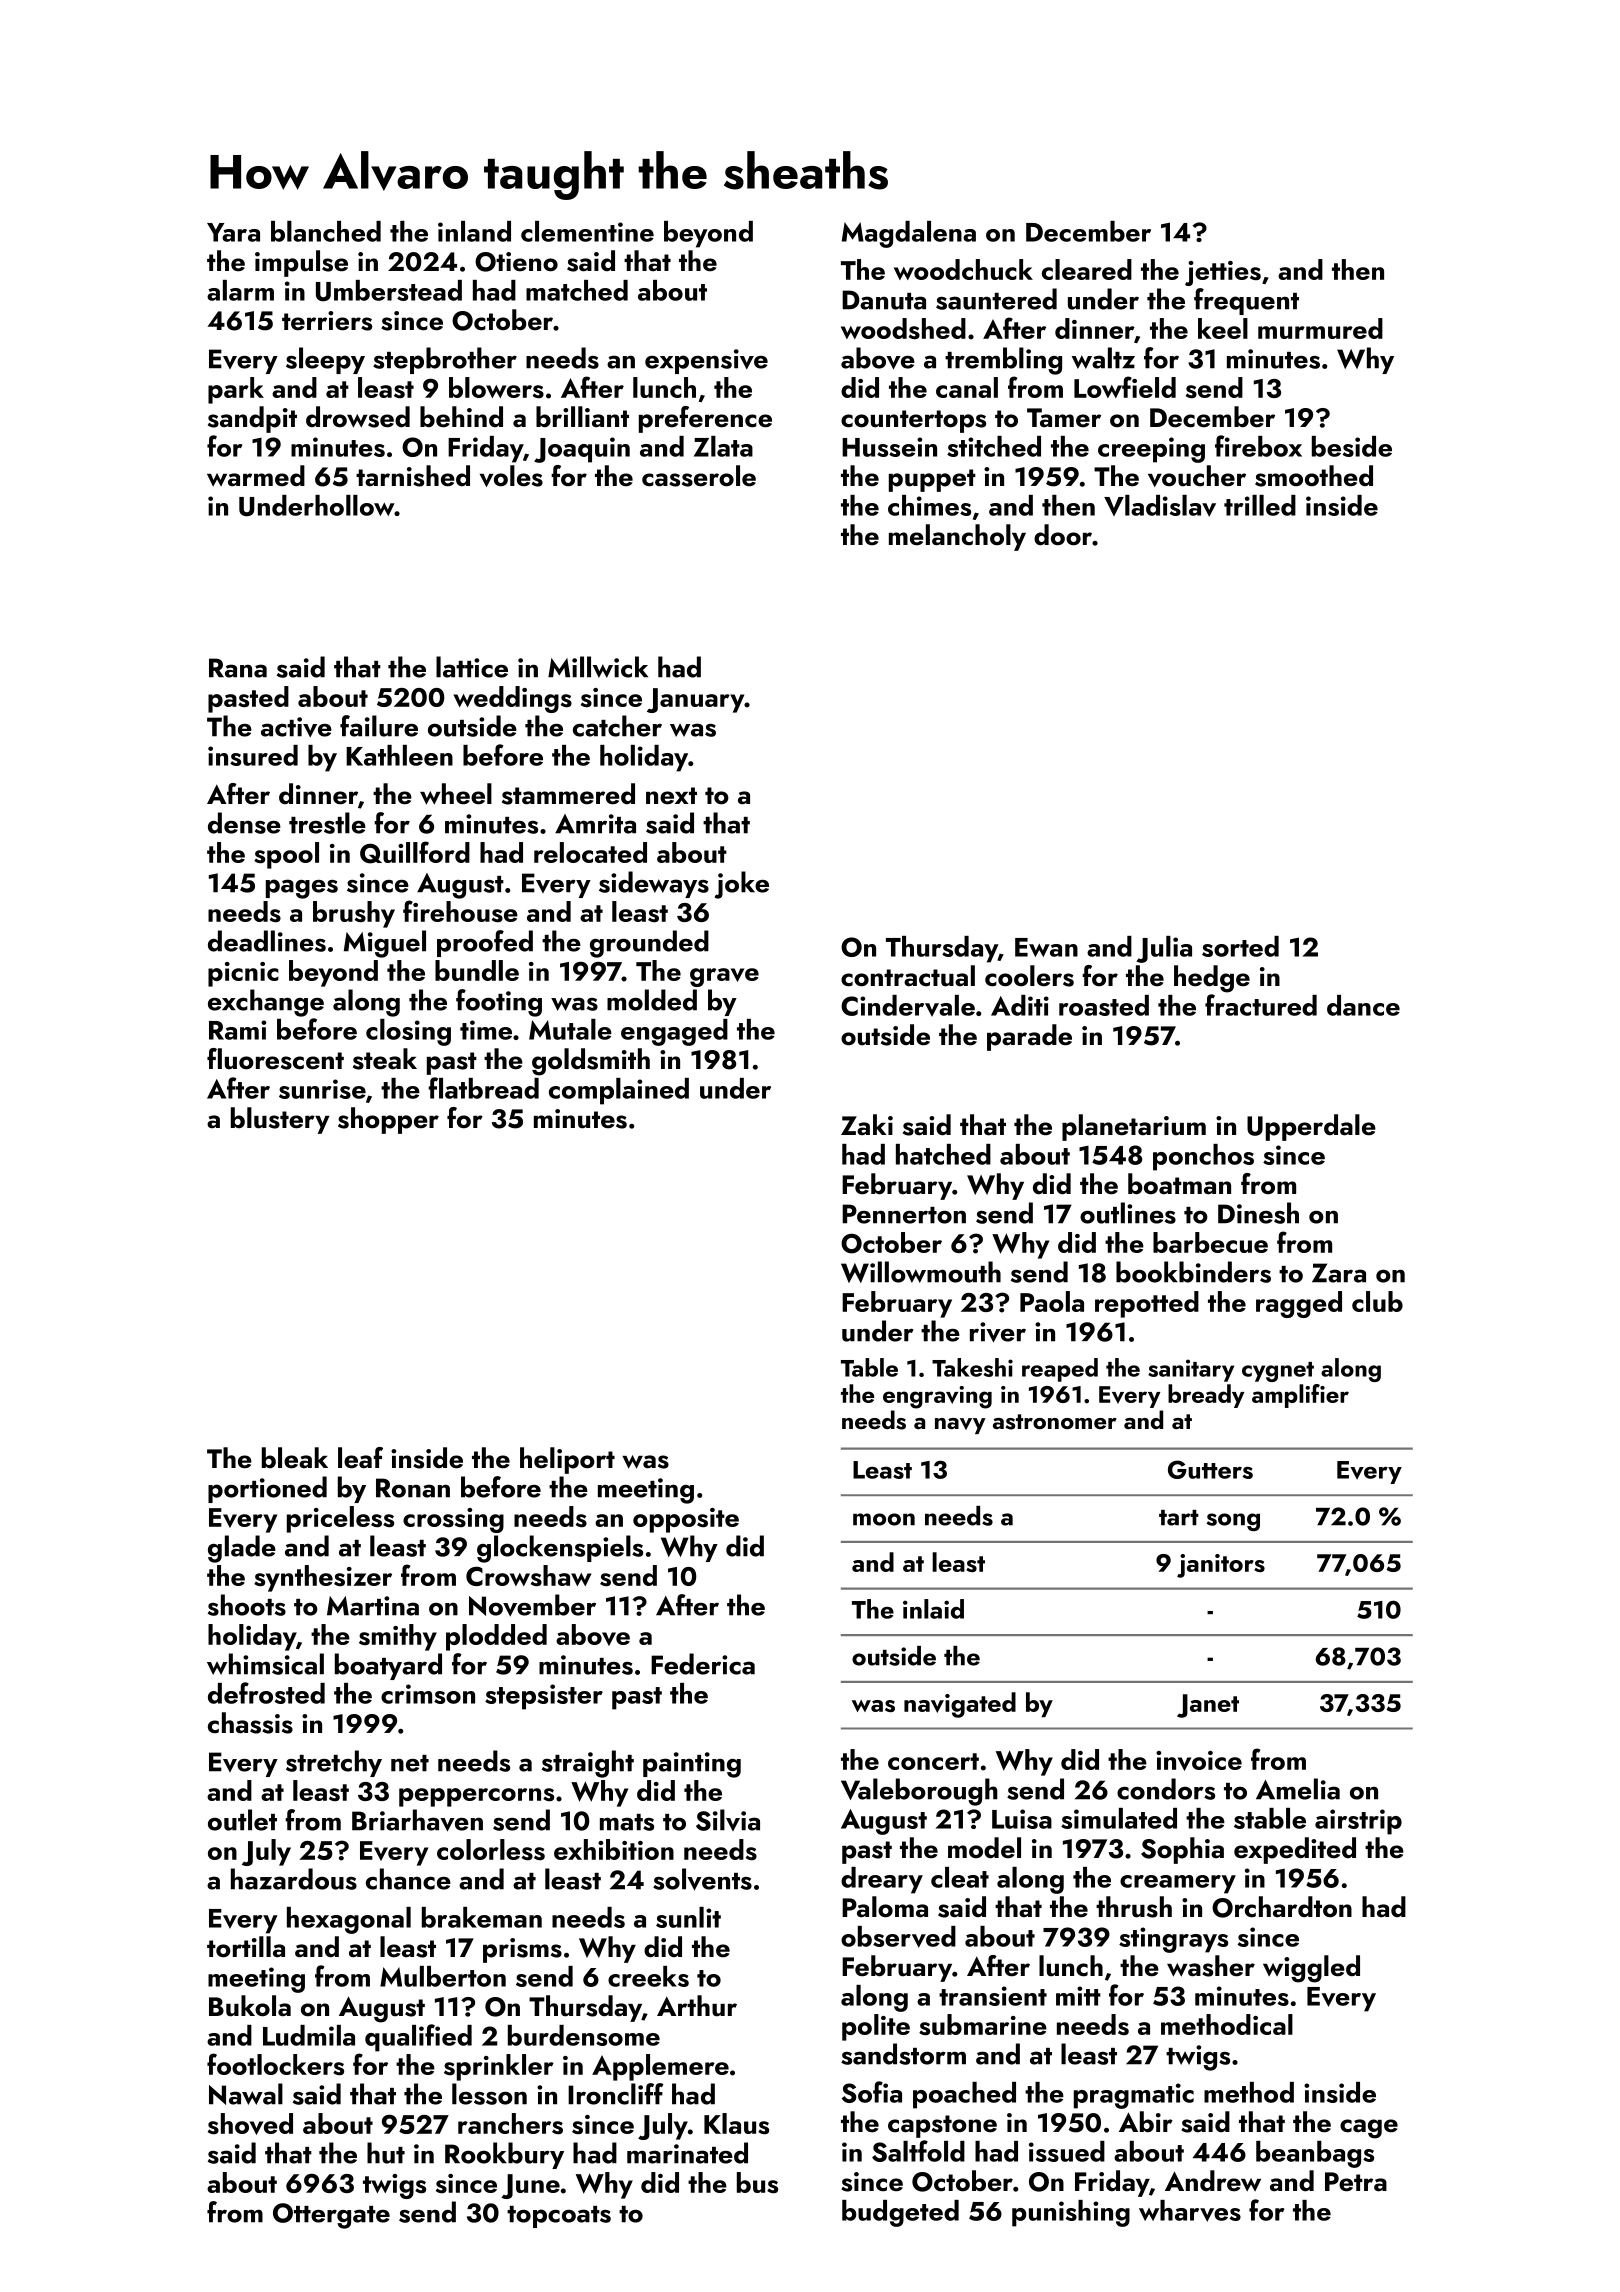  What do you see at coordinates (1314, 476) in the page?
I see `smoothed` at bounding box center [1314, 476].
